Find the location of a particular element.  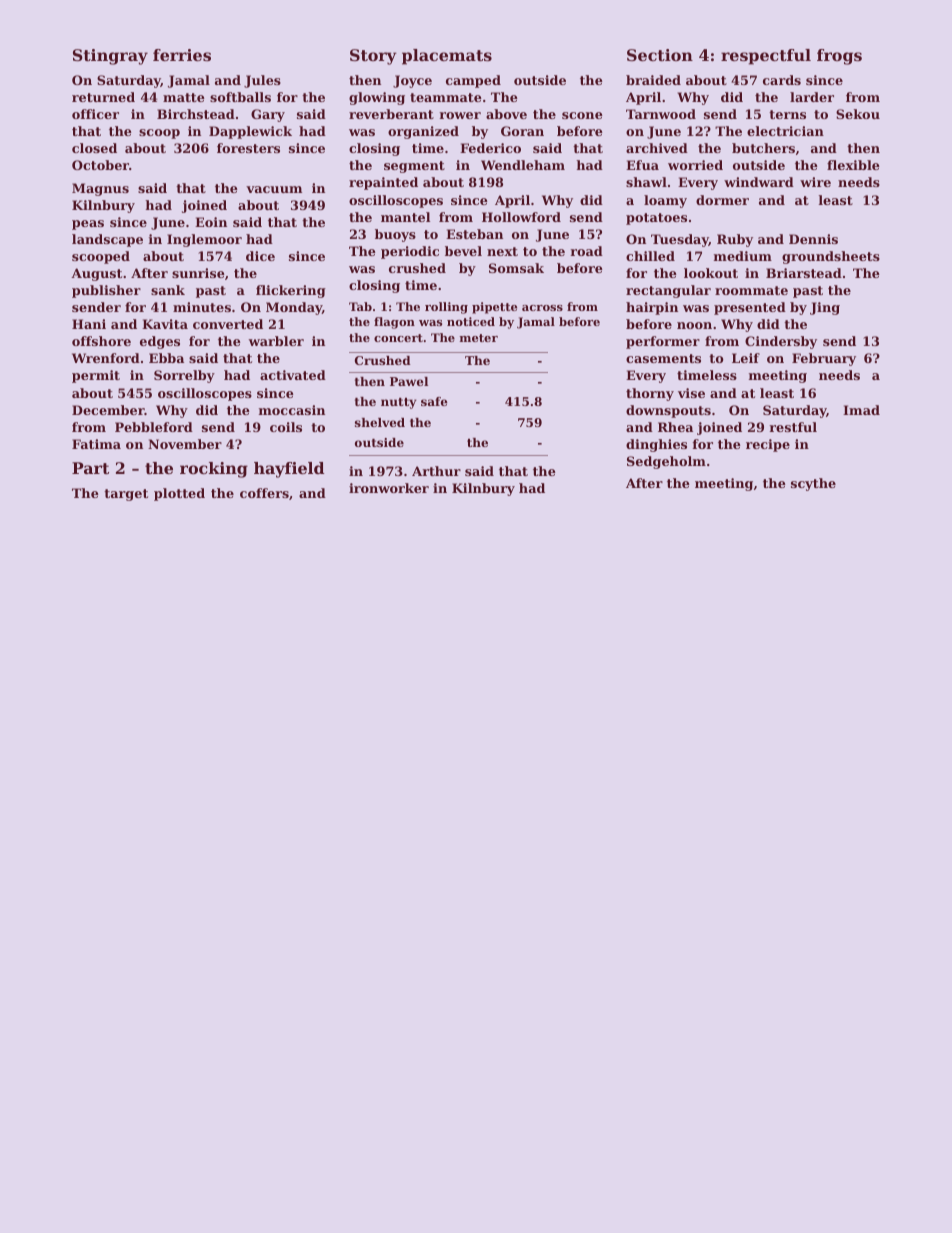

Tuesday is located at coordinates (680, 240).
